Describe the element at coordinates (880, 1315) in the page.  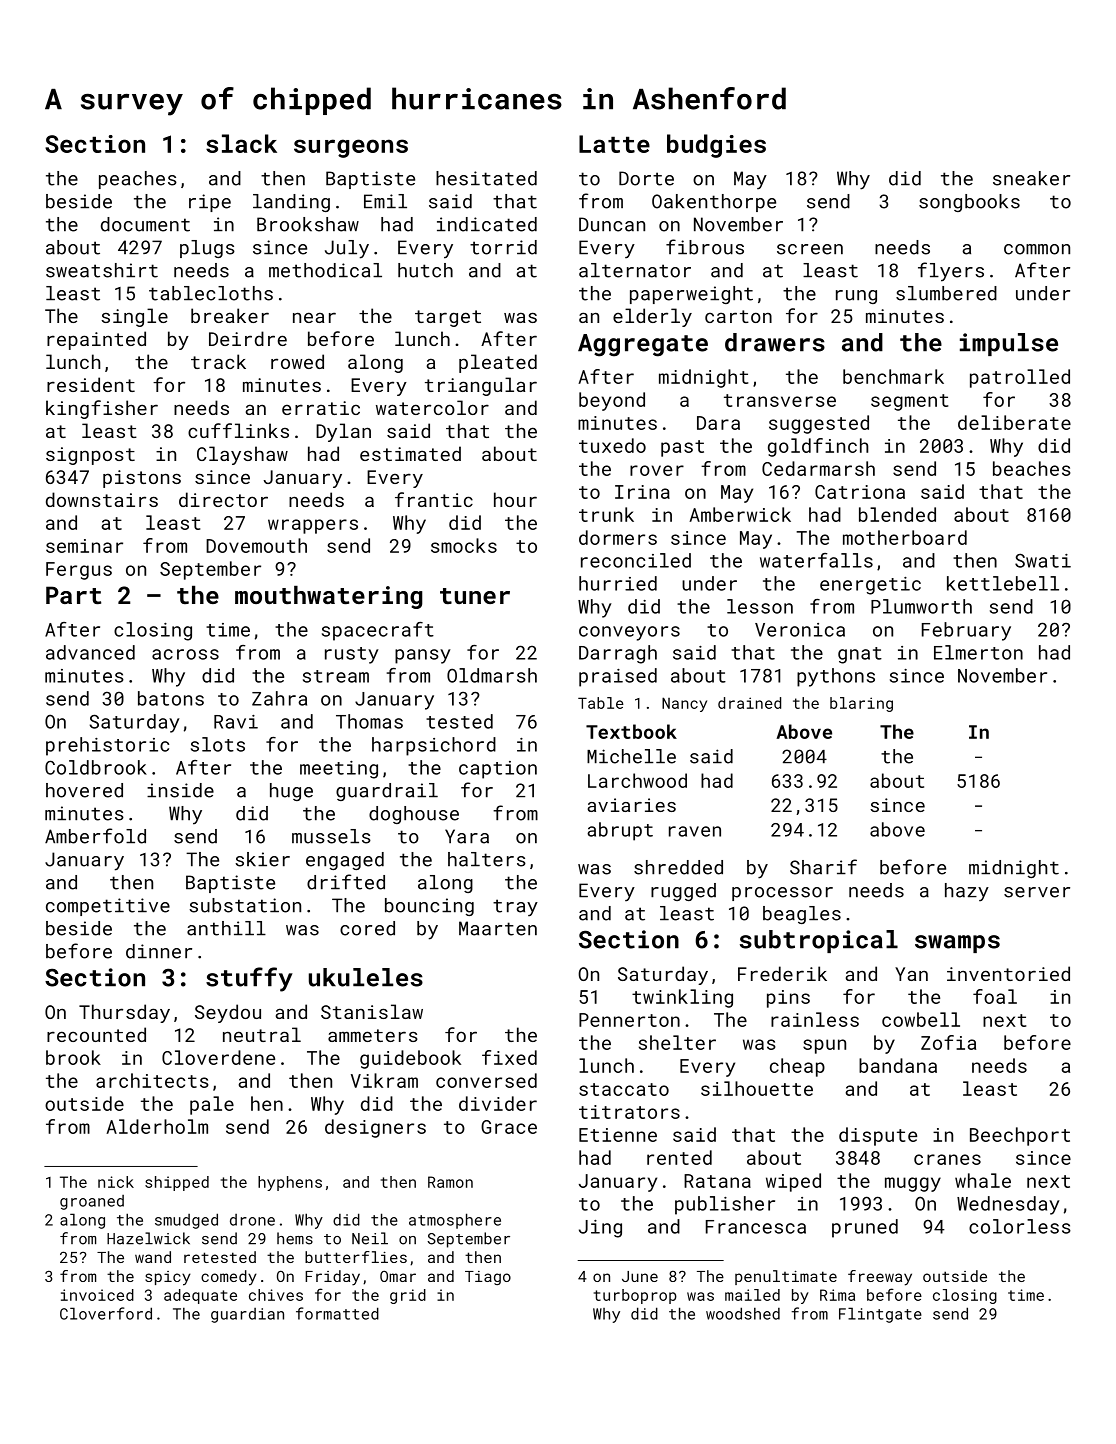
I see `Flintgate` at that location.
